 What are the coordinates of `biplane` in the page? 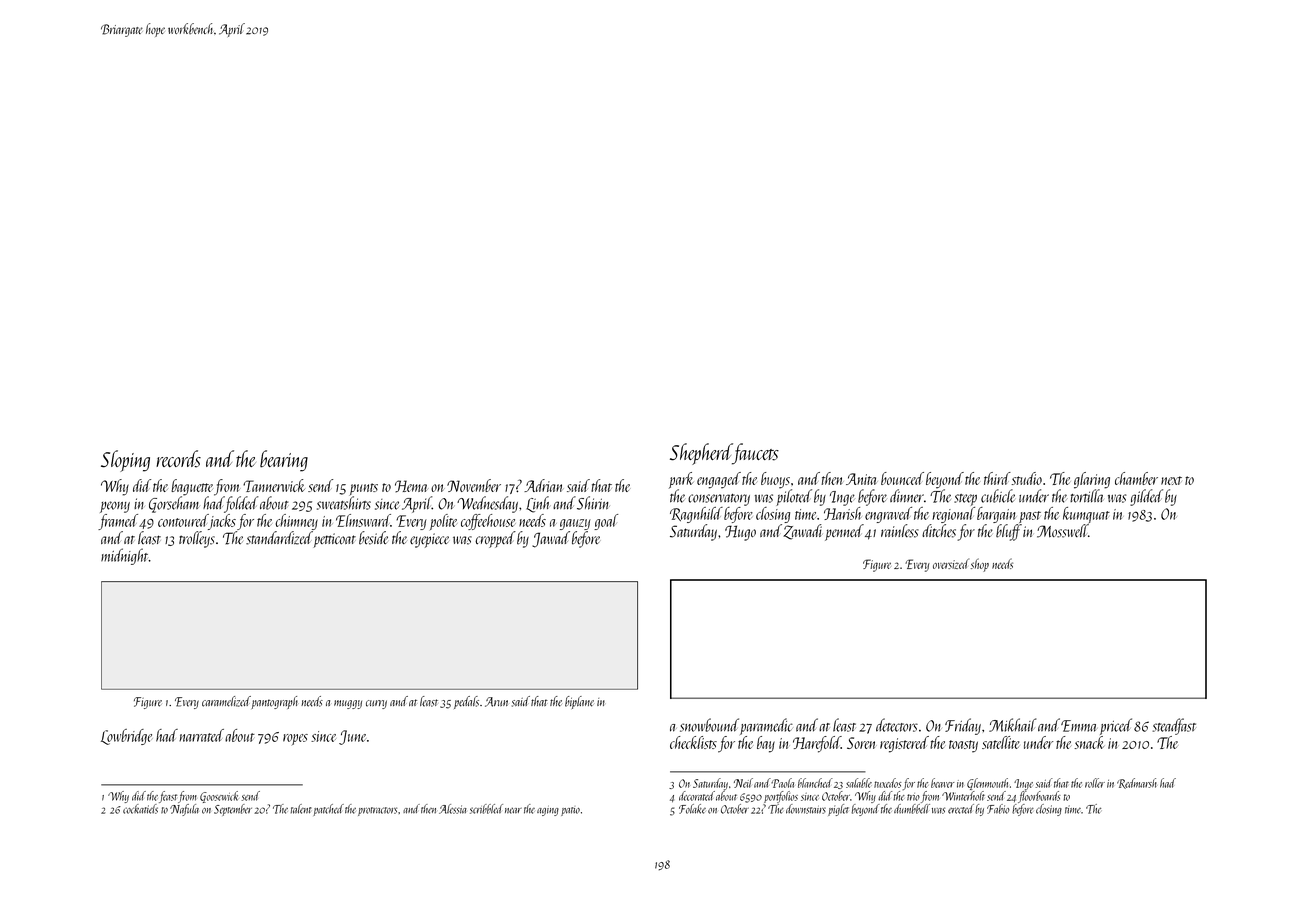 It's located at (579, 702).
